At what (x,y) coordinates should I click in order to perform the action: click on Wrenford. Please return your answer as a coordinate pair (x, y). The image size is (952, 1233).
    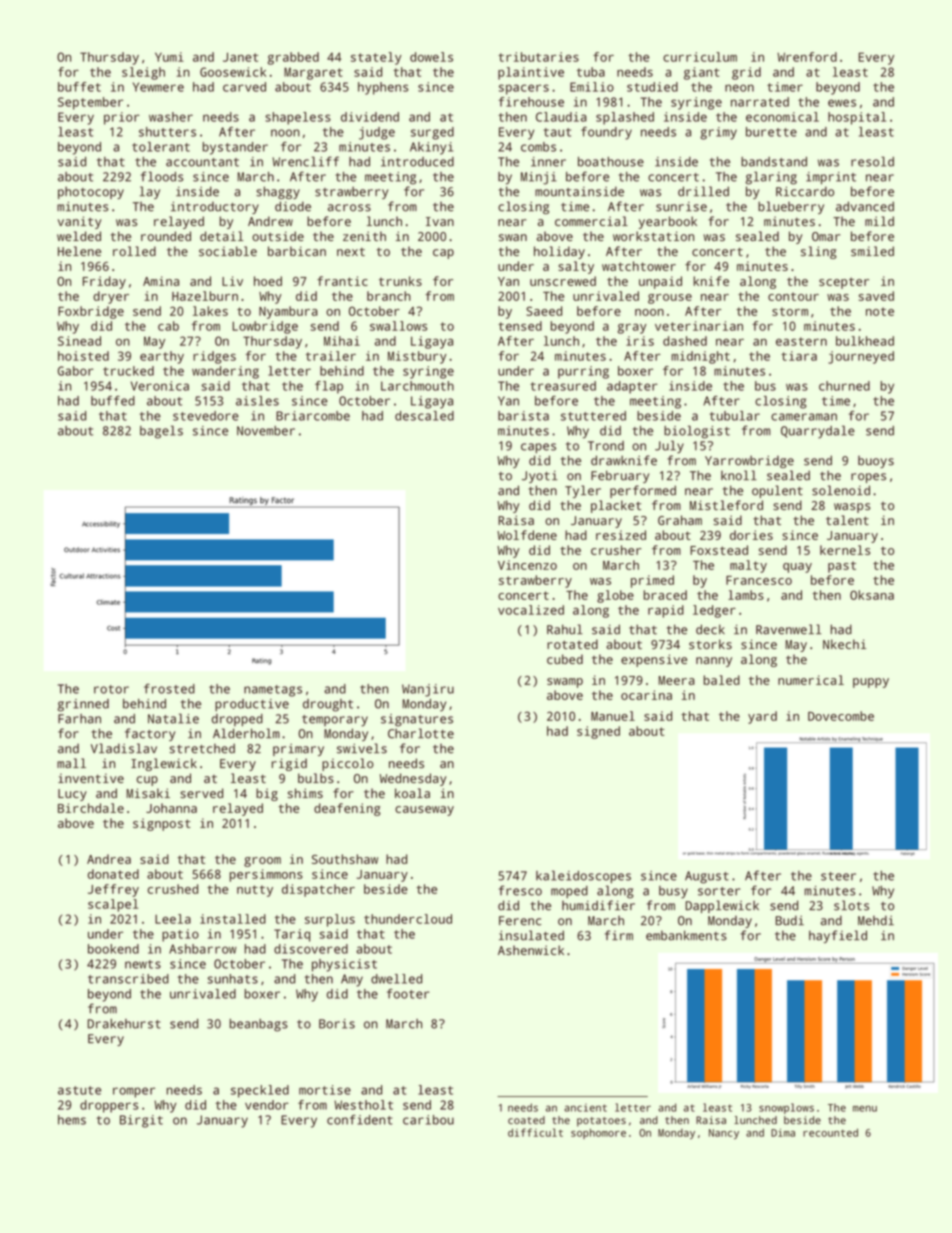
    Looking at the image, I should click on (807, 57).
